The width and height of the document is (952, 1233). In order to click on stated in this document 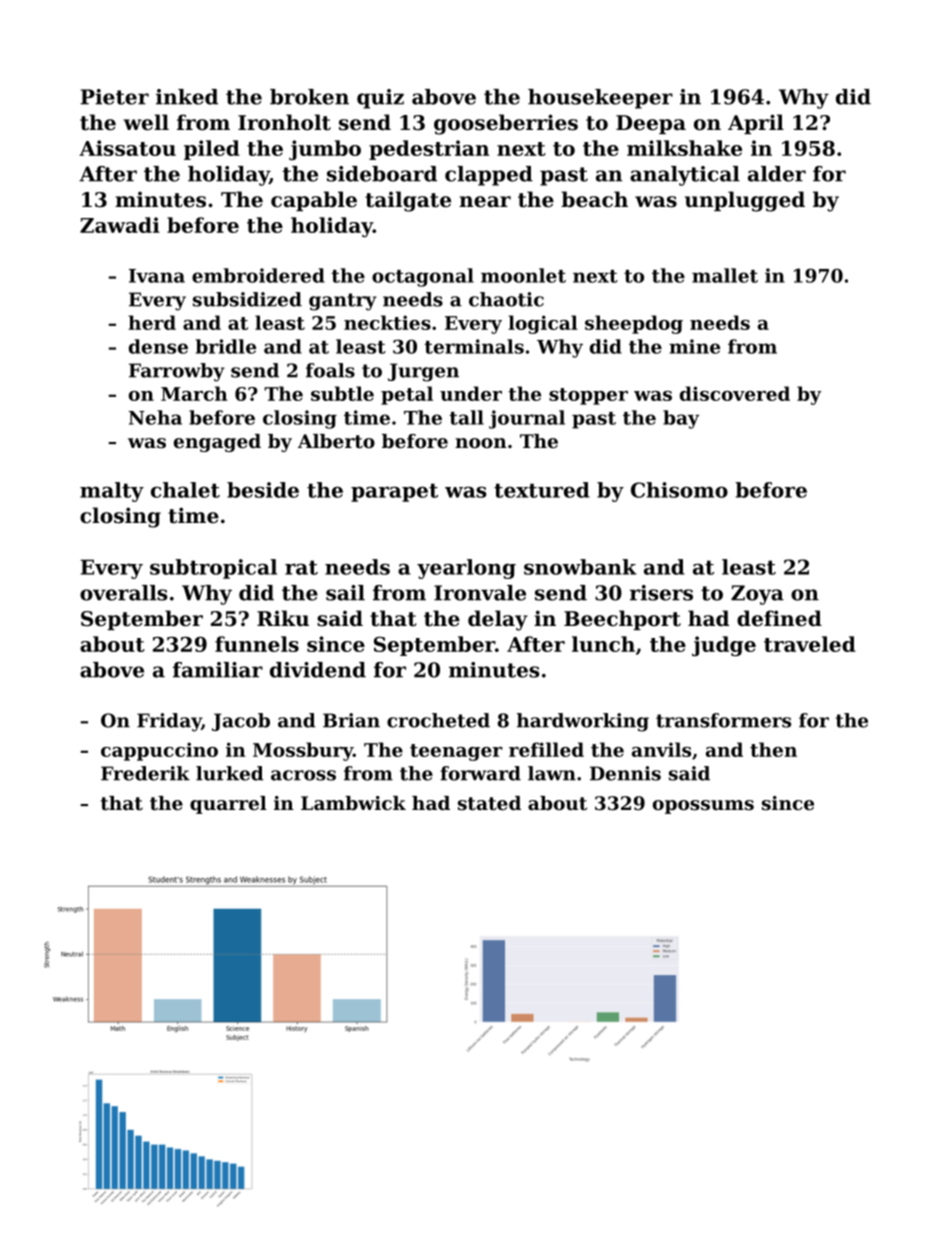, I will do `click(489, 803)`.
